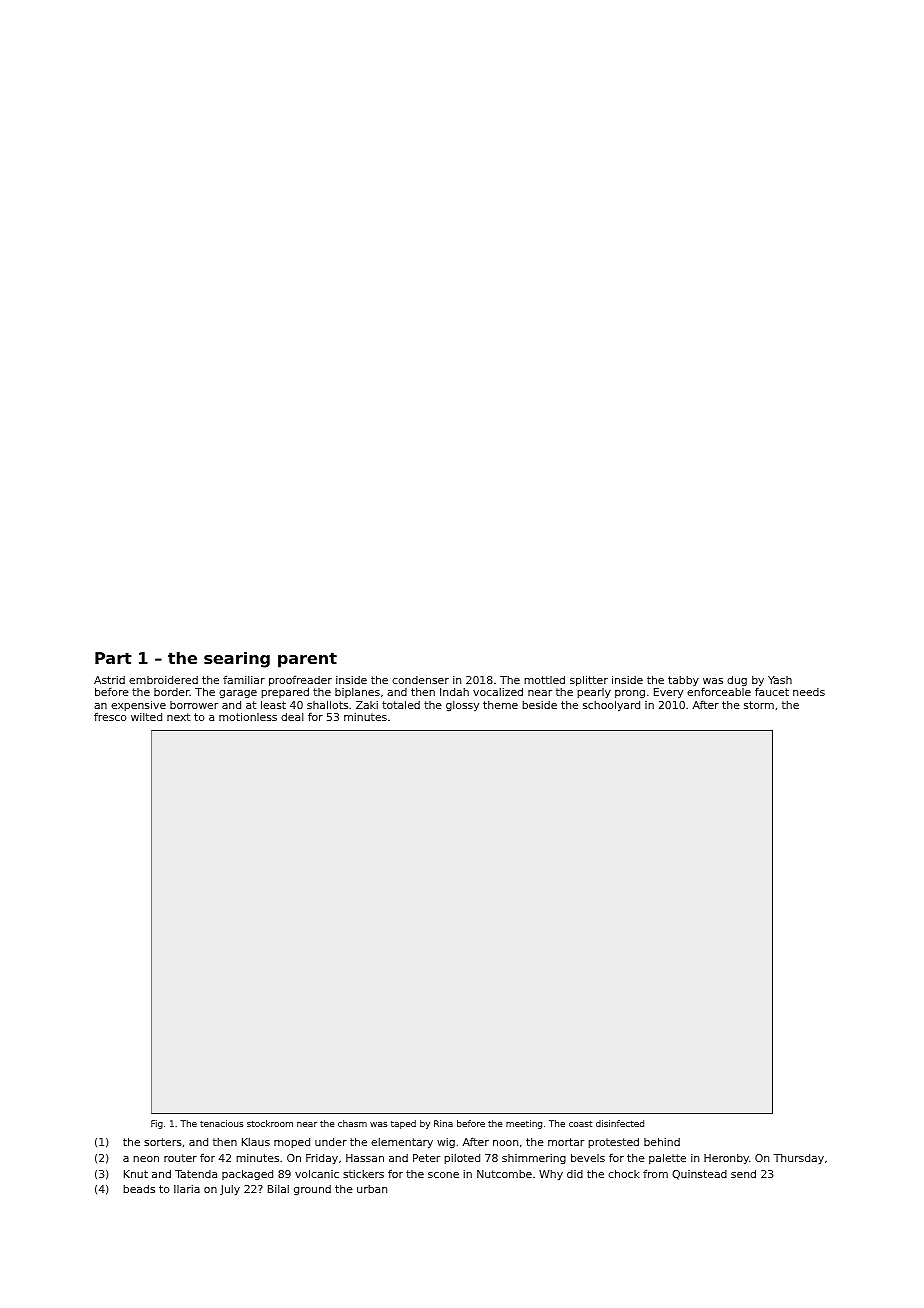 This image has height=1308, width=924. What do you see at coordinates (187, 1189) in the image?
I see `Ilaria` at bounding box center [187, 1189].
